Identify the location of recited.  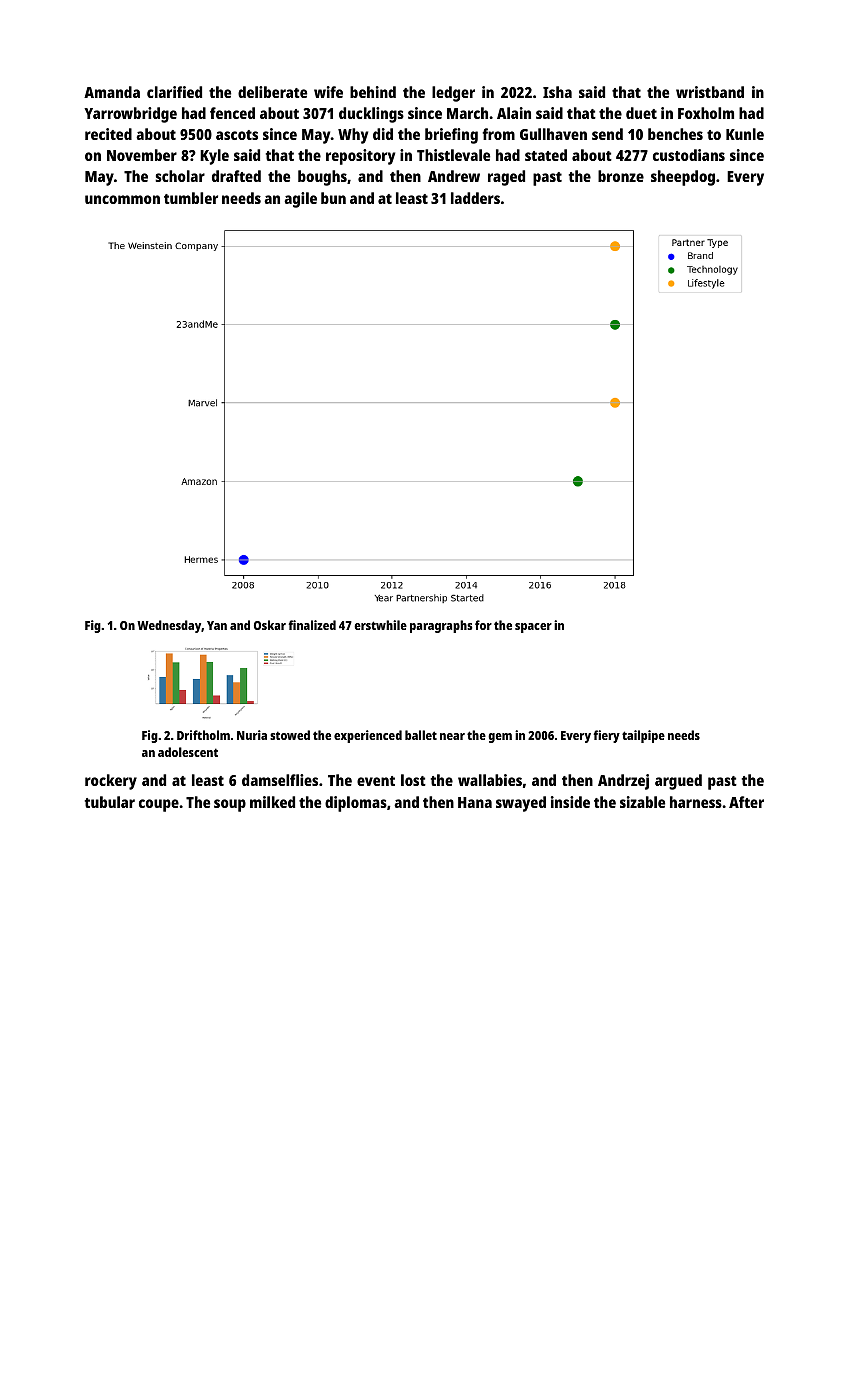
(108, 134).
